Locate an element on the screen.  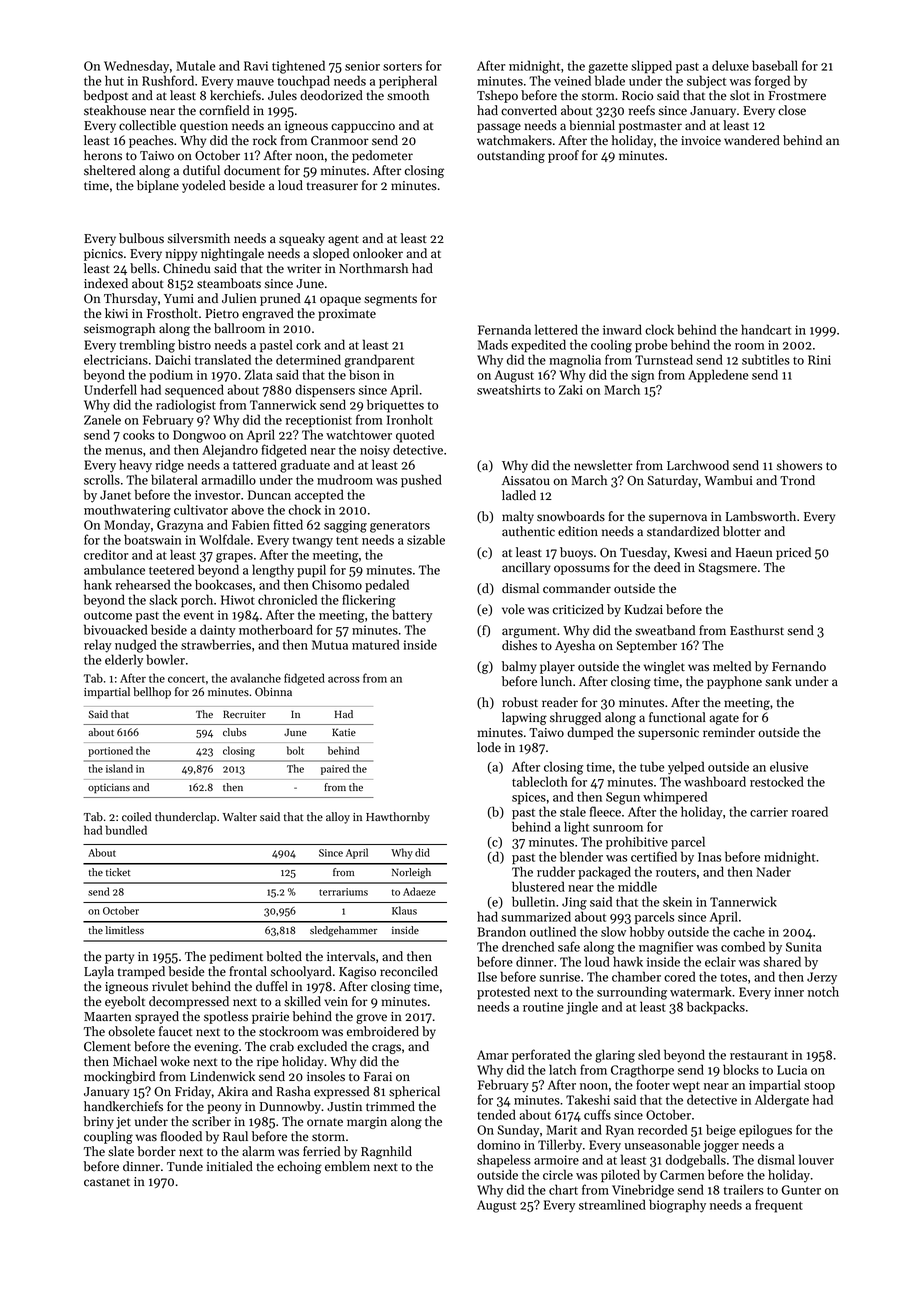
hut is located at coordinates (114, 80).
